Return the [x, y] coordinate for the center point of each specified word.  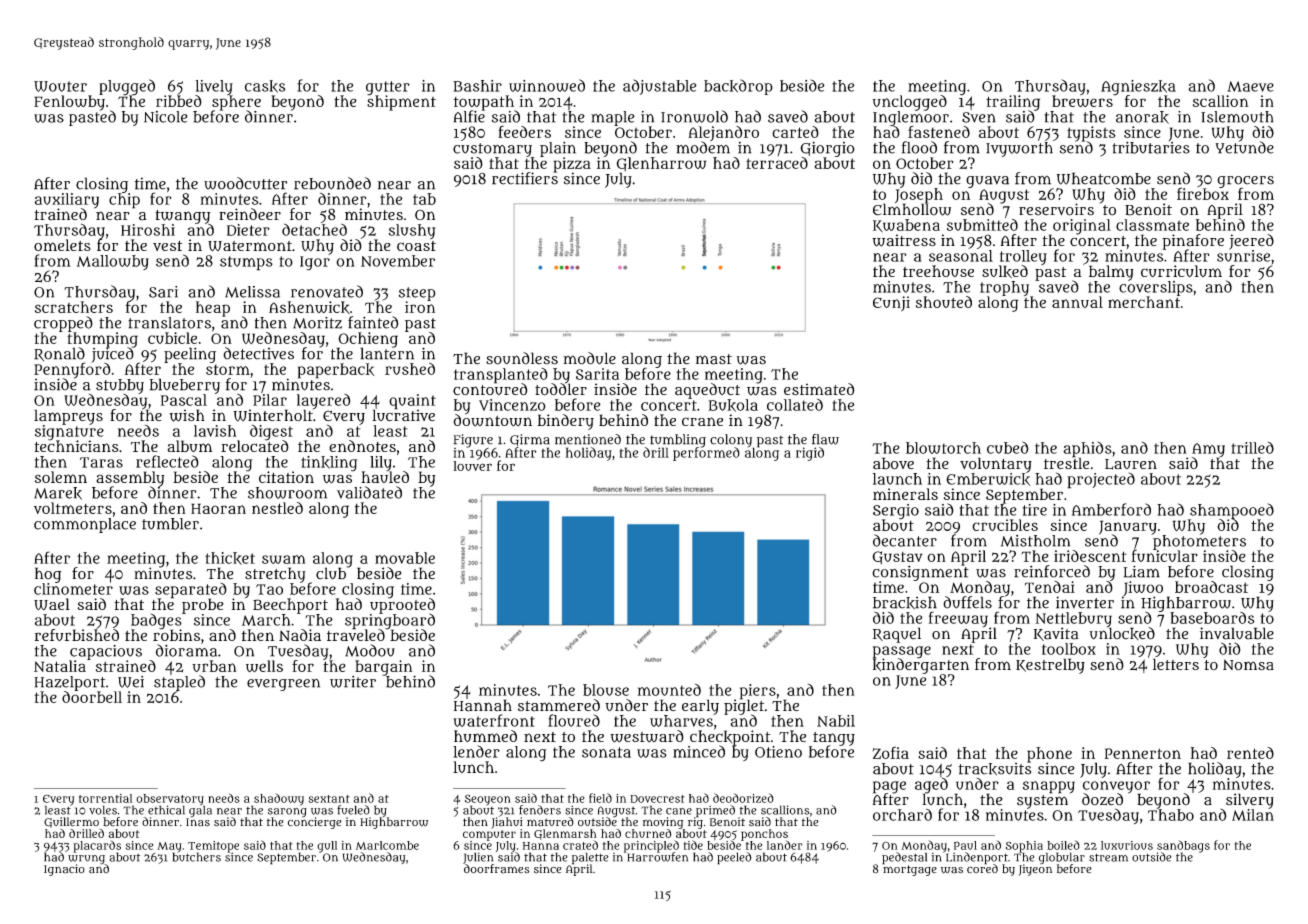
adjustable [659, 87]
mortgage [910, 870]
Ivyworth [1019, 149]
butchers [197, 857]
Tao [269, 589]
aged [931, 786]
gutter [388, 88]
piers [758, 691]
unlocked [1122, 633]
